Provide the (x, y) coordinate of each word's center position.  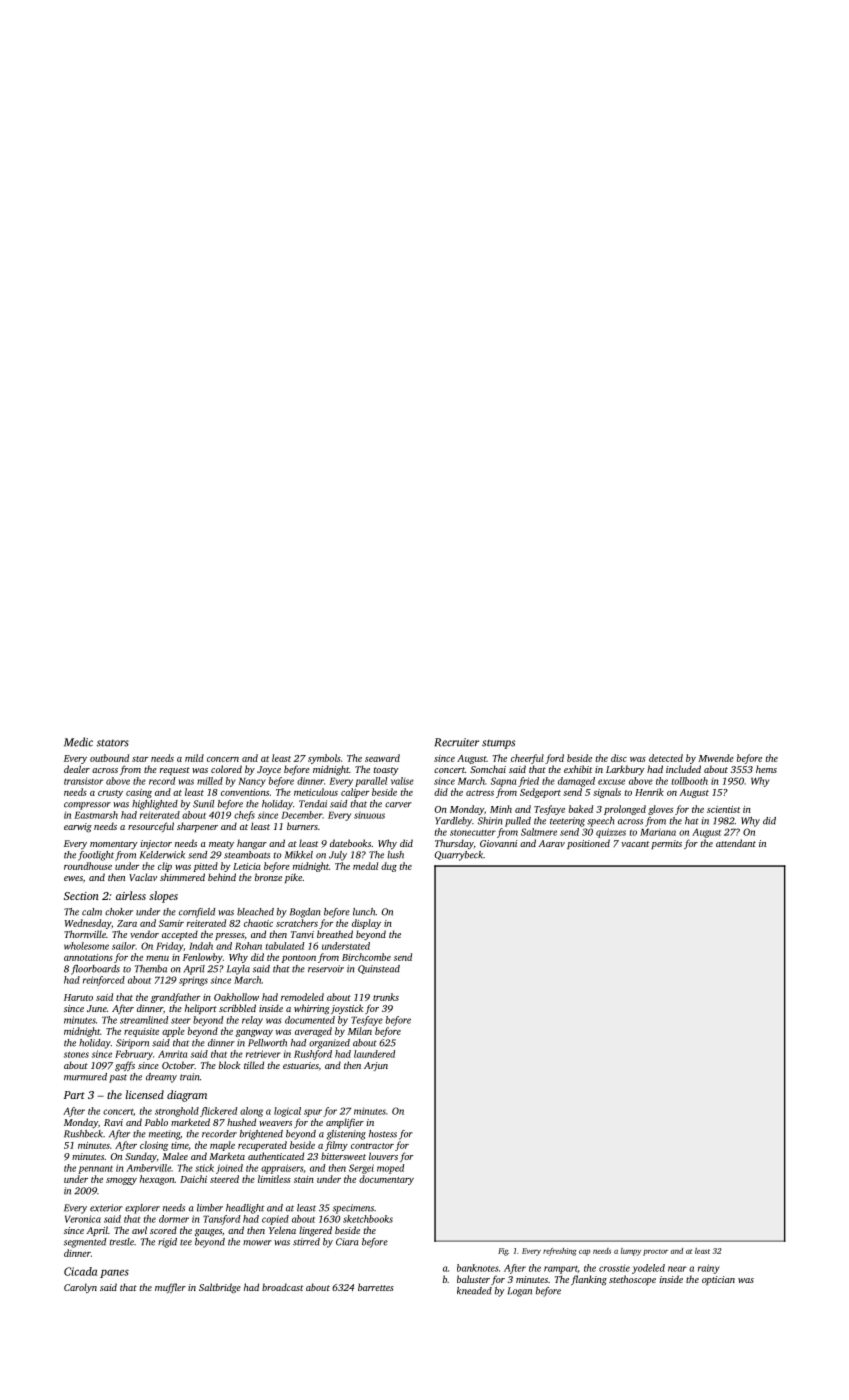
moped (390, 1169)
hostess (383, 1134)
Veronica (83, 1219)
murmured (85, 1077)
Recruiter (456, 742)
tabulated (284, 946)
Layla (238, 970)
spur (313, 1113)
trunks (386, 997)
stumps (498, 744)
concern (223, 759)
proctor (655, 1252)
